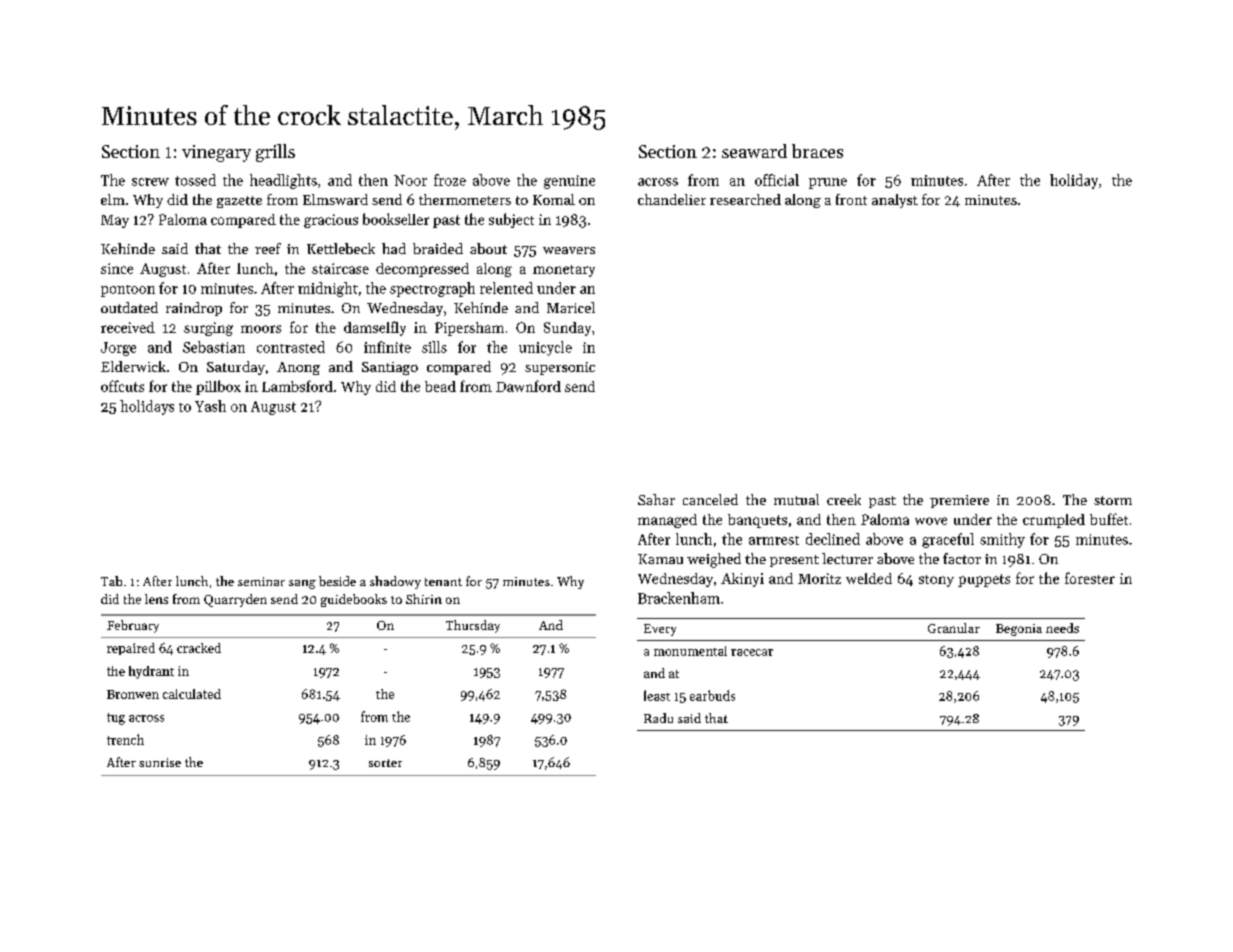 The image size is (1233, 952). Describe the element at coordinates (131, 649) in the image. I see `repaired` at that location.
